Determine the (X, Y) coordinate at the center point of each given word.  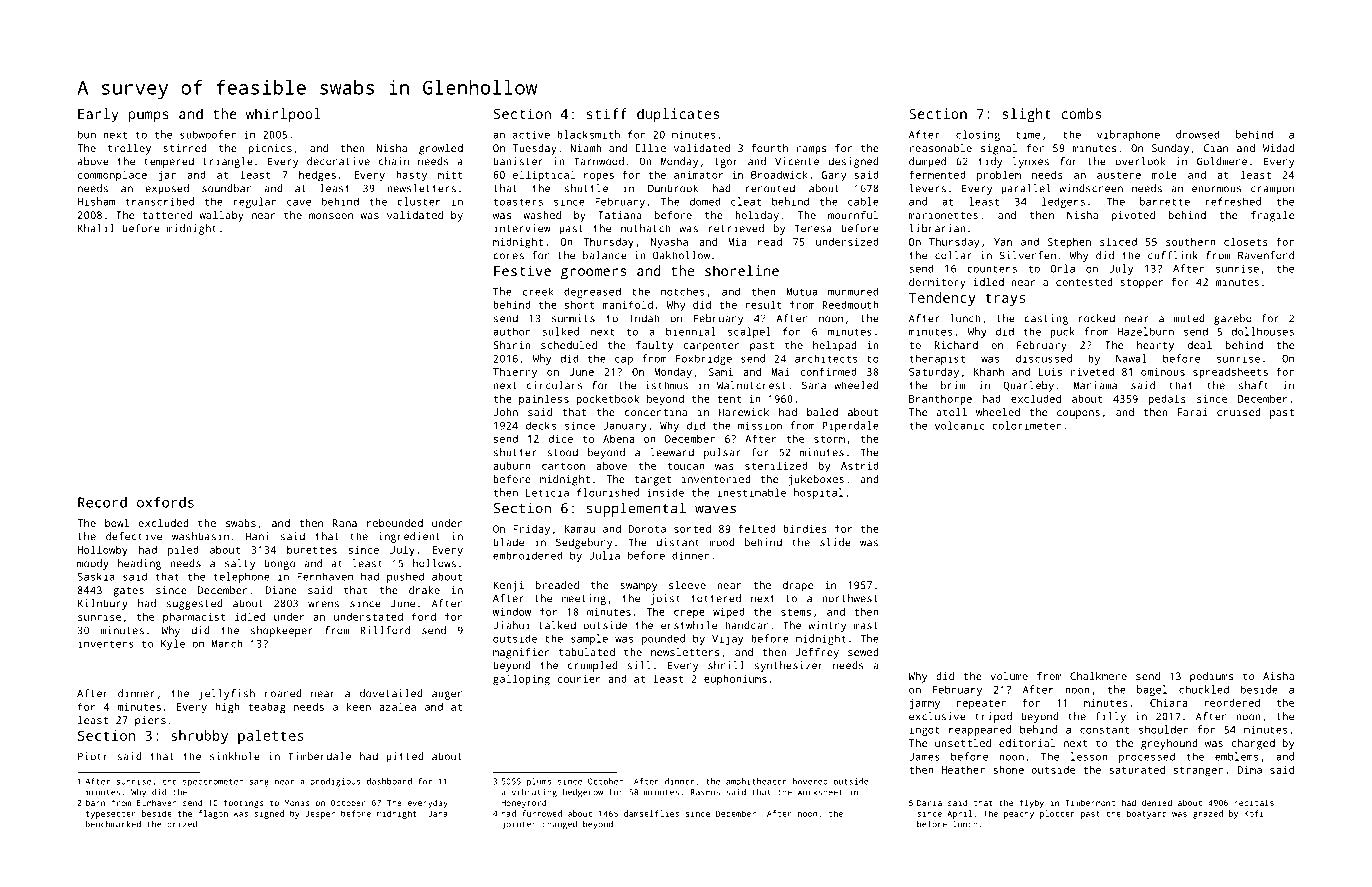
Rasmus (705, 792)
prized (182, 825)
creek (538, 291)
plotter (1057, 814)
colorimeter (1026, 425)
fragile (1272, 216)
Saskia (96, 576)
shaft (1254, 385)
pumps (149, 117)
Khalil (96, 228)
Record (102, 502)
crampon (1272, 190)
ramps (812, 150)
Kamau (580, 529)
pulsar (722, 453)
